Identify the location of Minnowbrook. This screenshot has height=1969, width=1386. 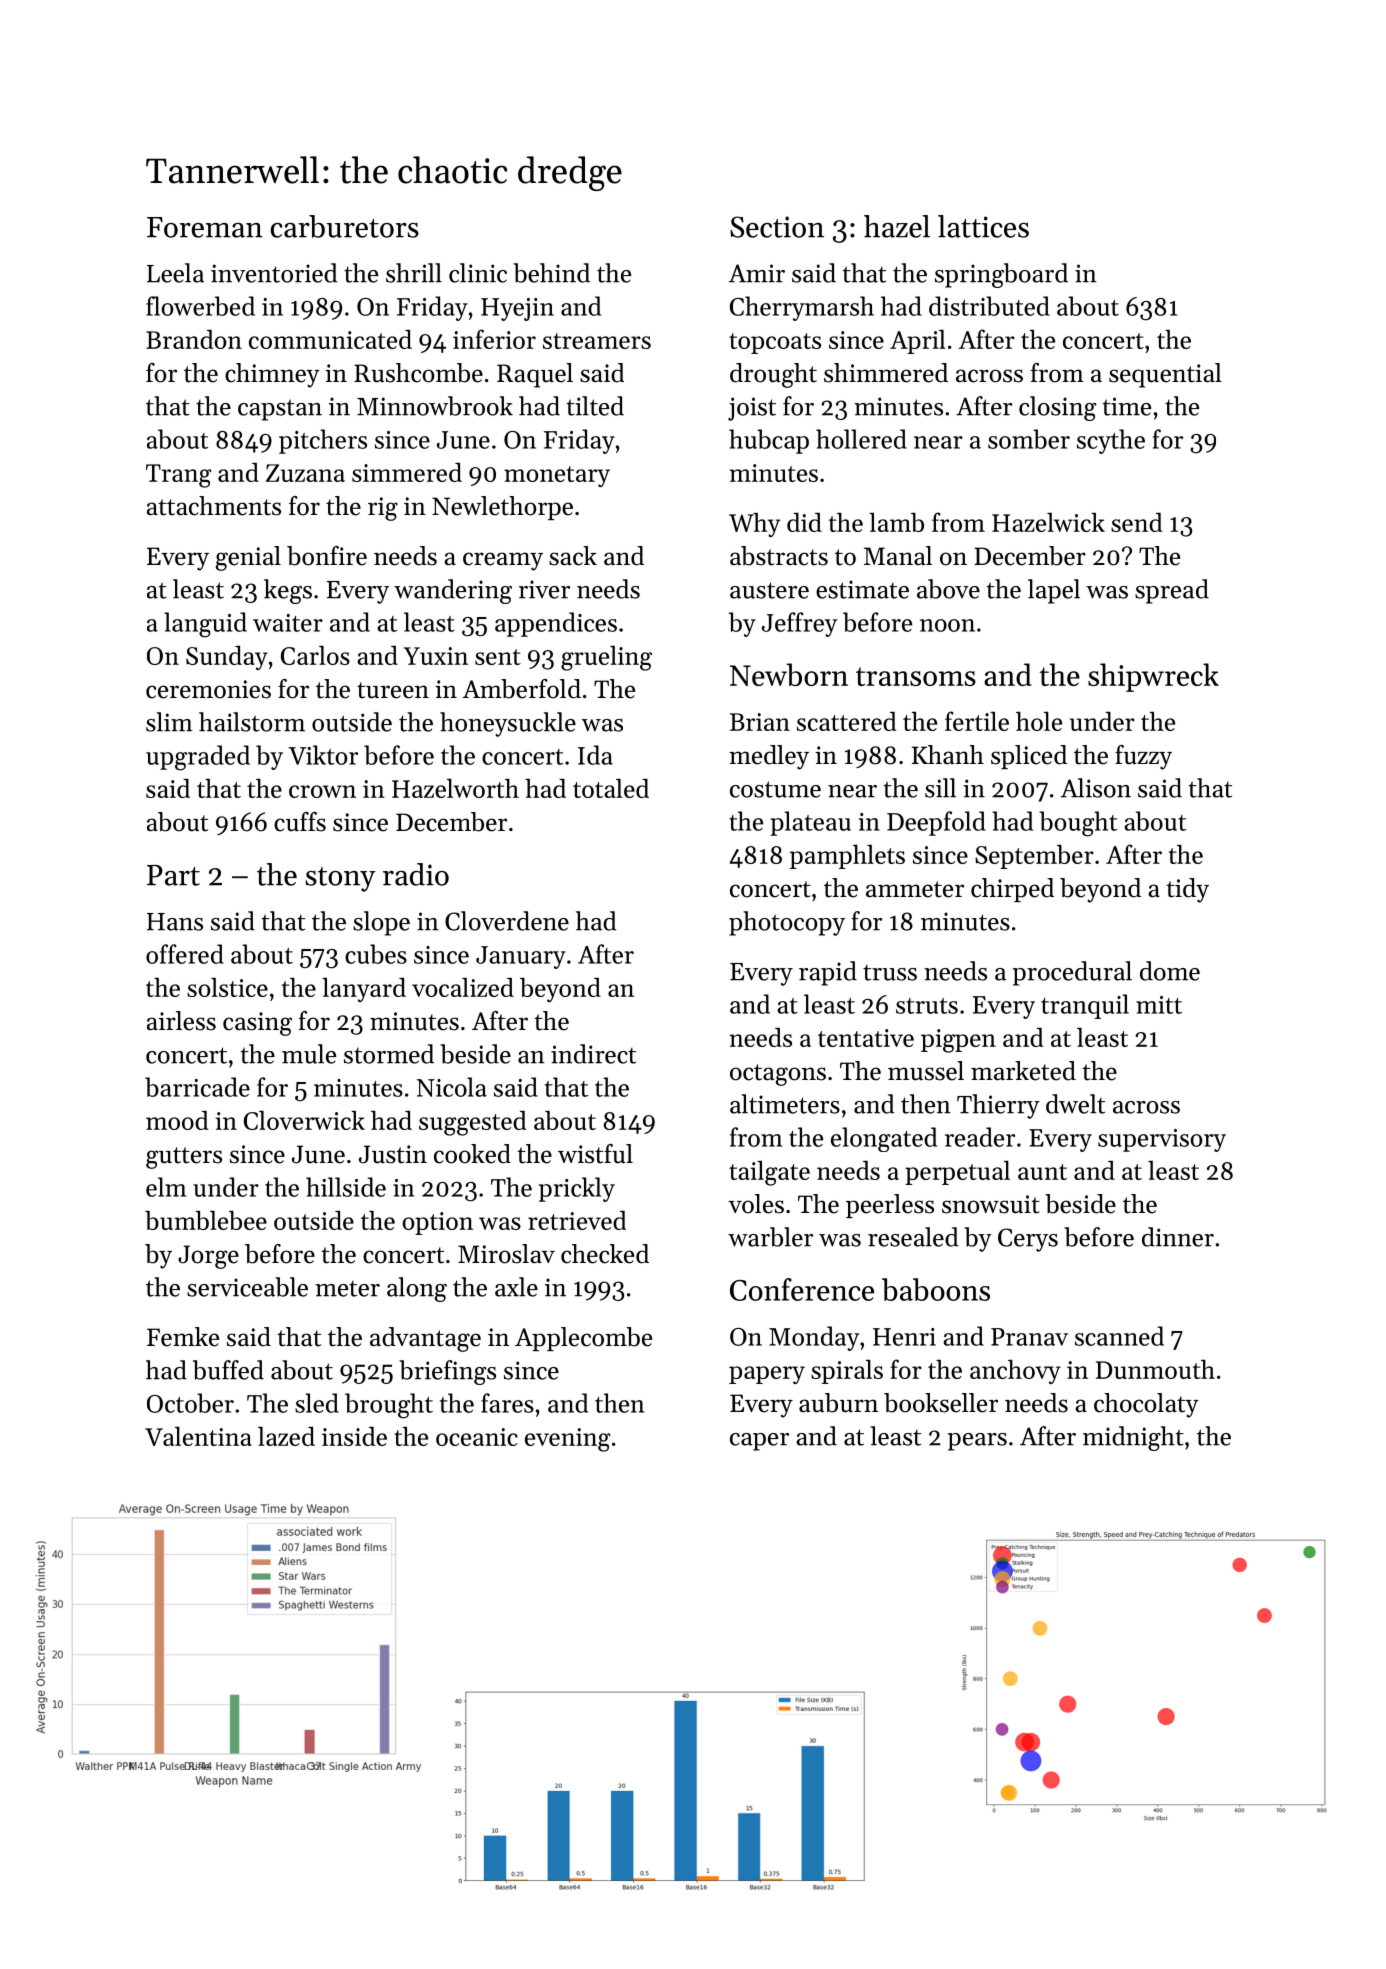
(435, 406).
